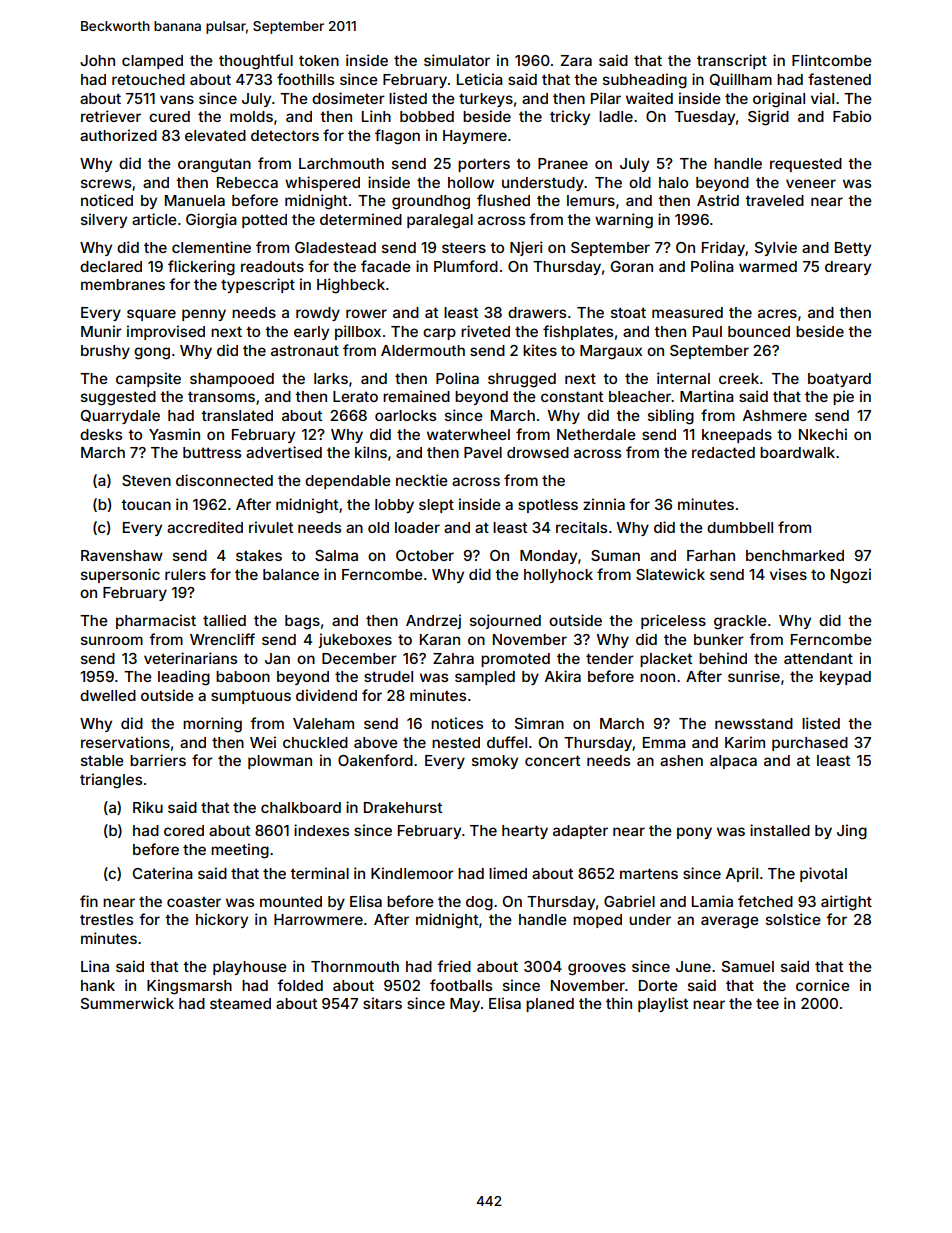  I want to click on thoughtful, so click(256, 62).
